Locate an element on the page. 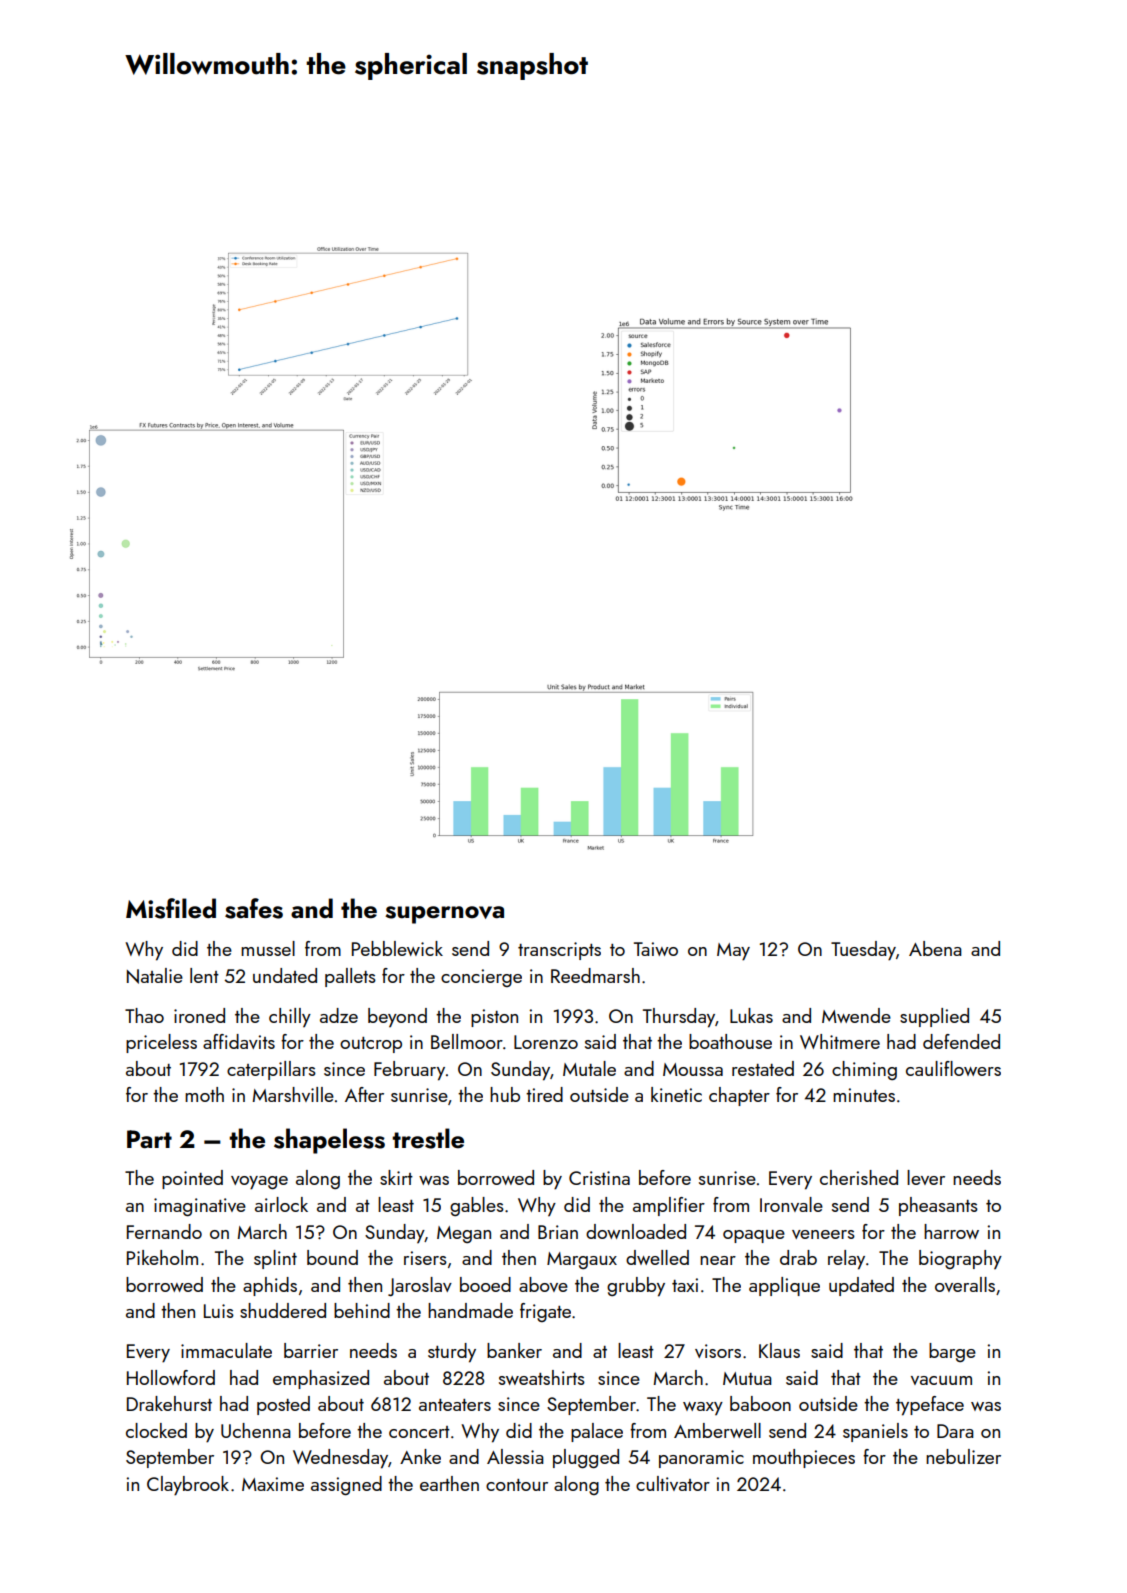 This page has height=1593, width=1127. mouthpieces is located at coordinates (804, 1458).
